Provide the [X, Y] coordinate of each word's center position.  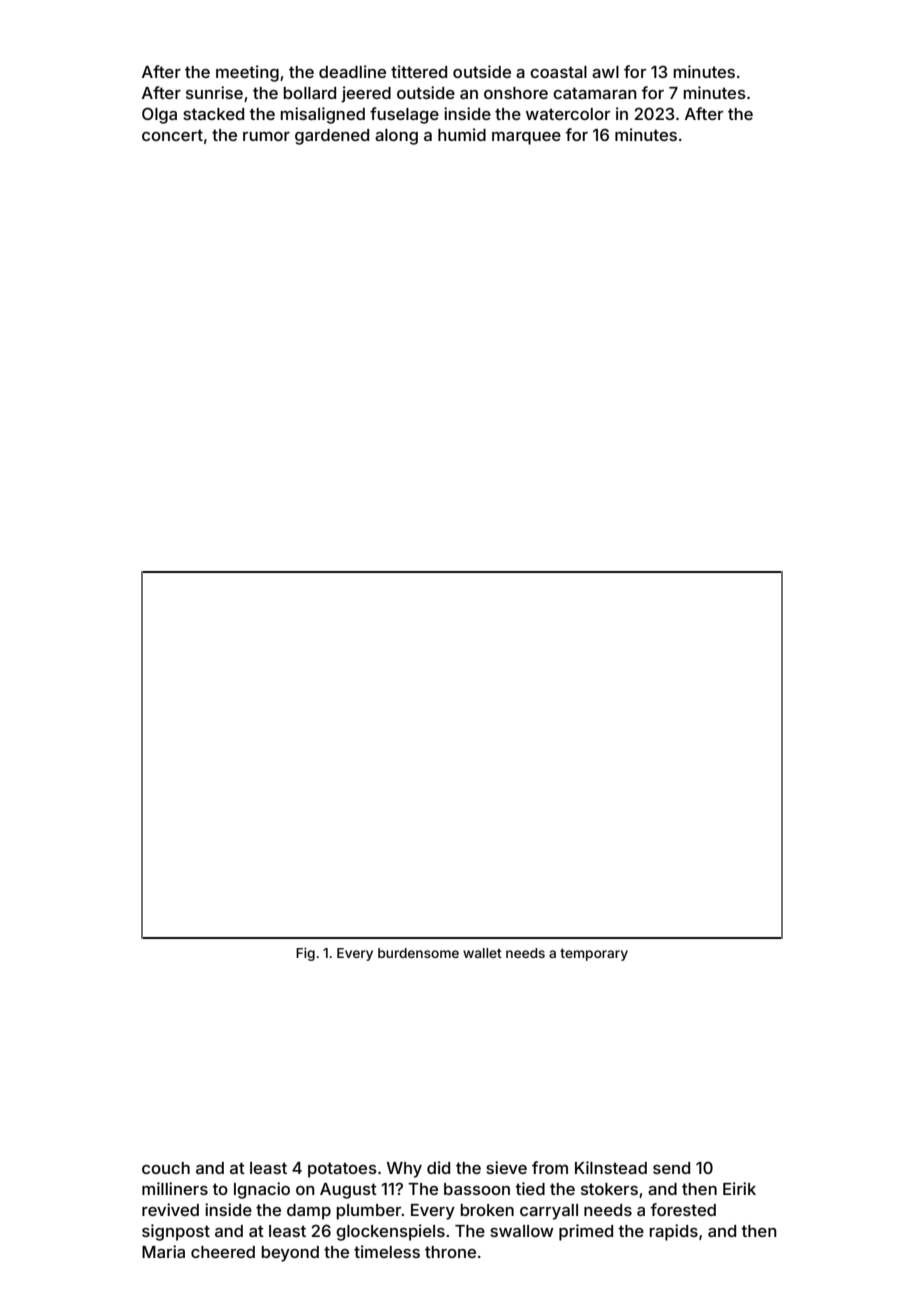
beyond [290, 1254]
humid [462, 134]
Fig [305, 954]
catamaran [595, 93]
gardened [332, 137]
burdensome [418, 953]
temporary [594, 955]
